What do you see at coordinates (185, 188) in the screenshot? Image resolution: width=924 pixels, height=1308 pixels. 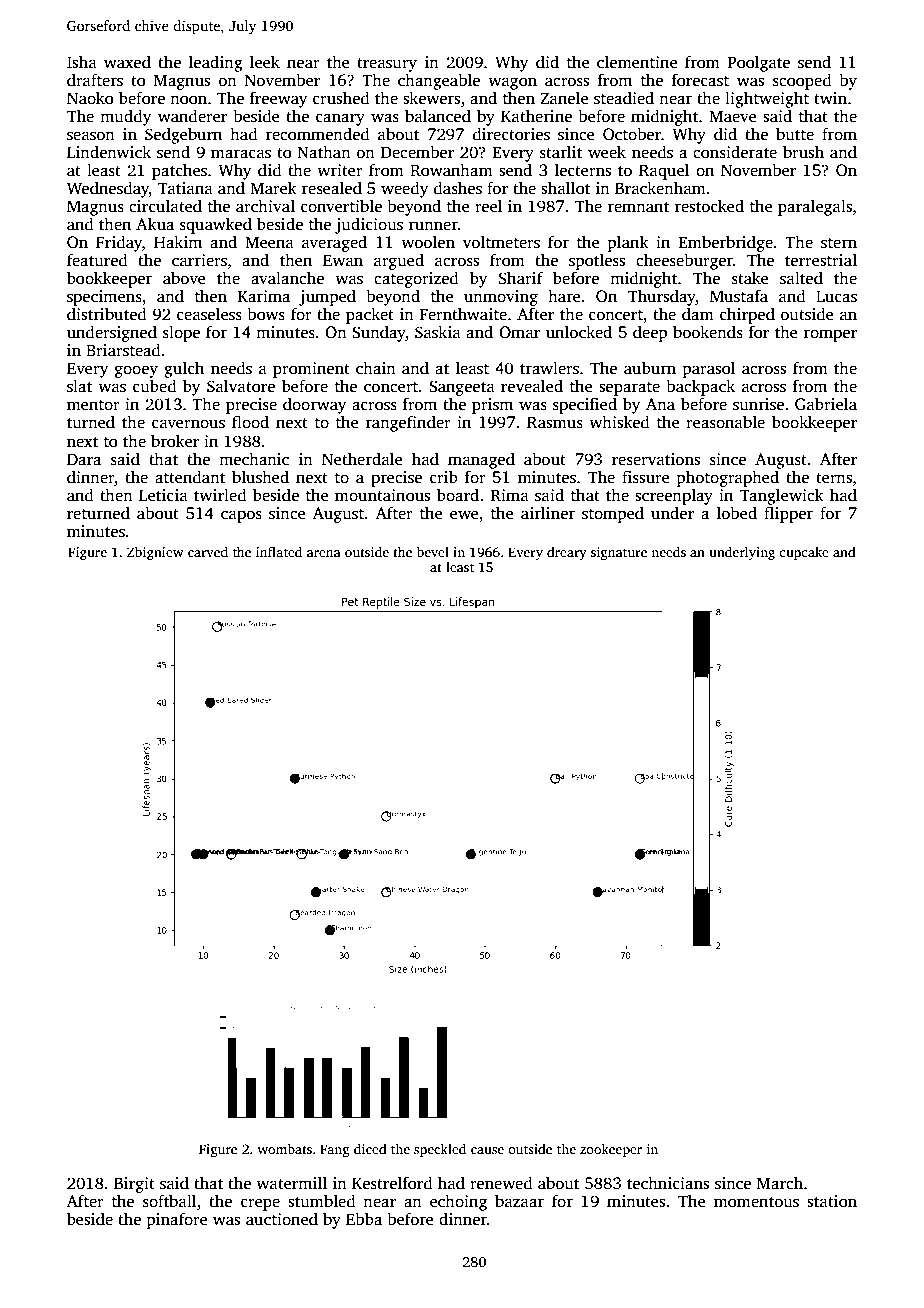 I see `Tatiana` at bounding box center [185, 188].
